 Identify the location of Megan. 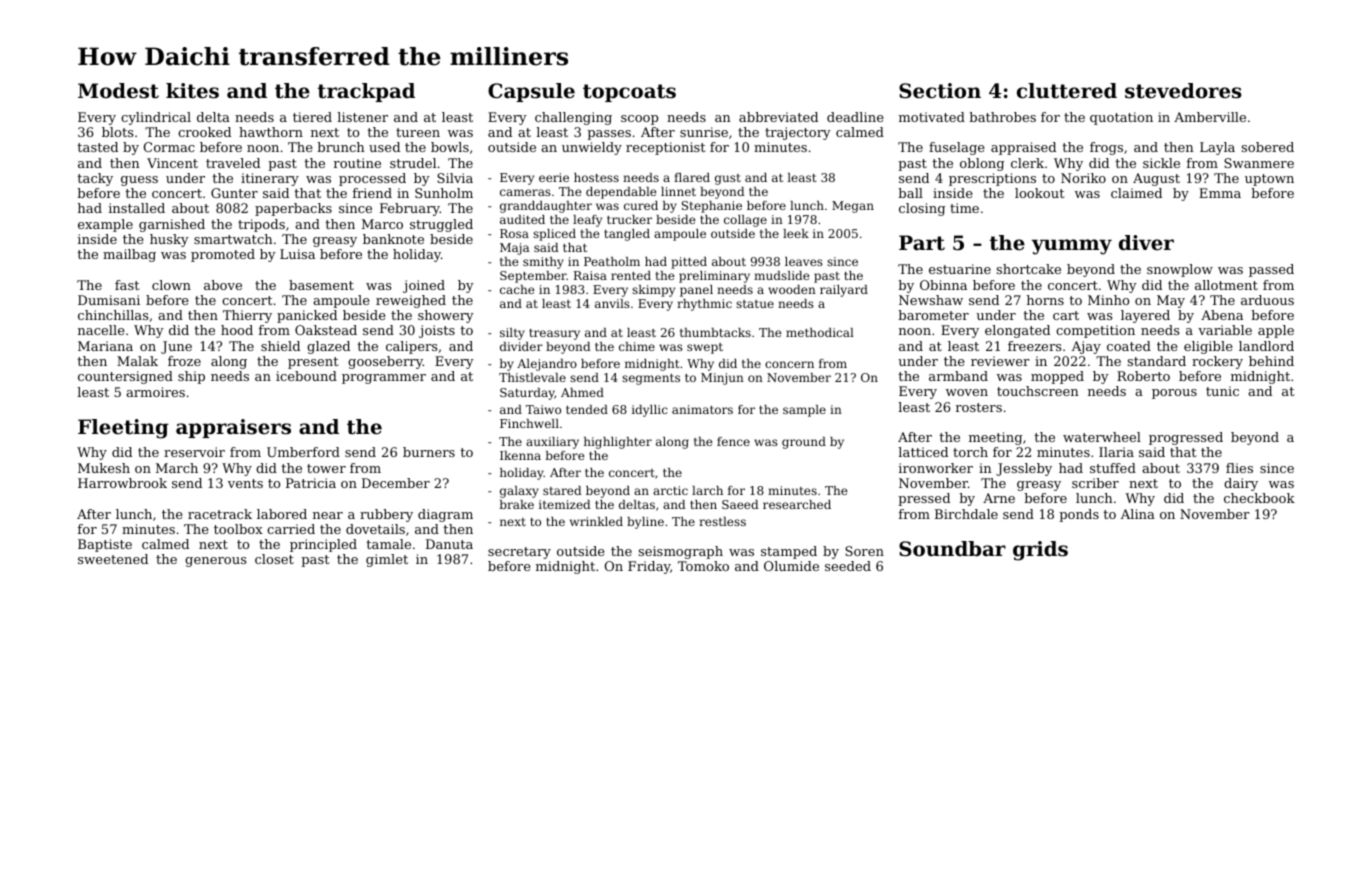
(853, 207).
